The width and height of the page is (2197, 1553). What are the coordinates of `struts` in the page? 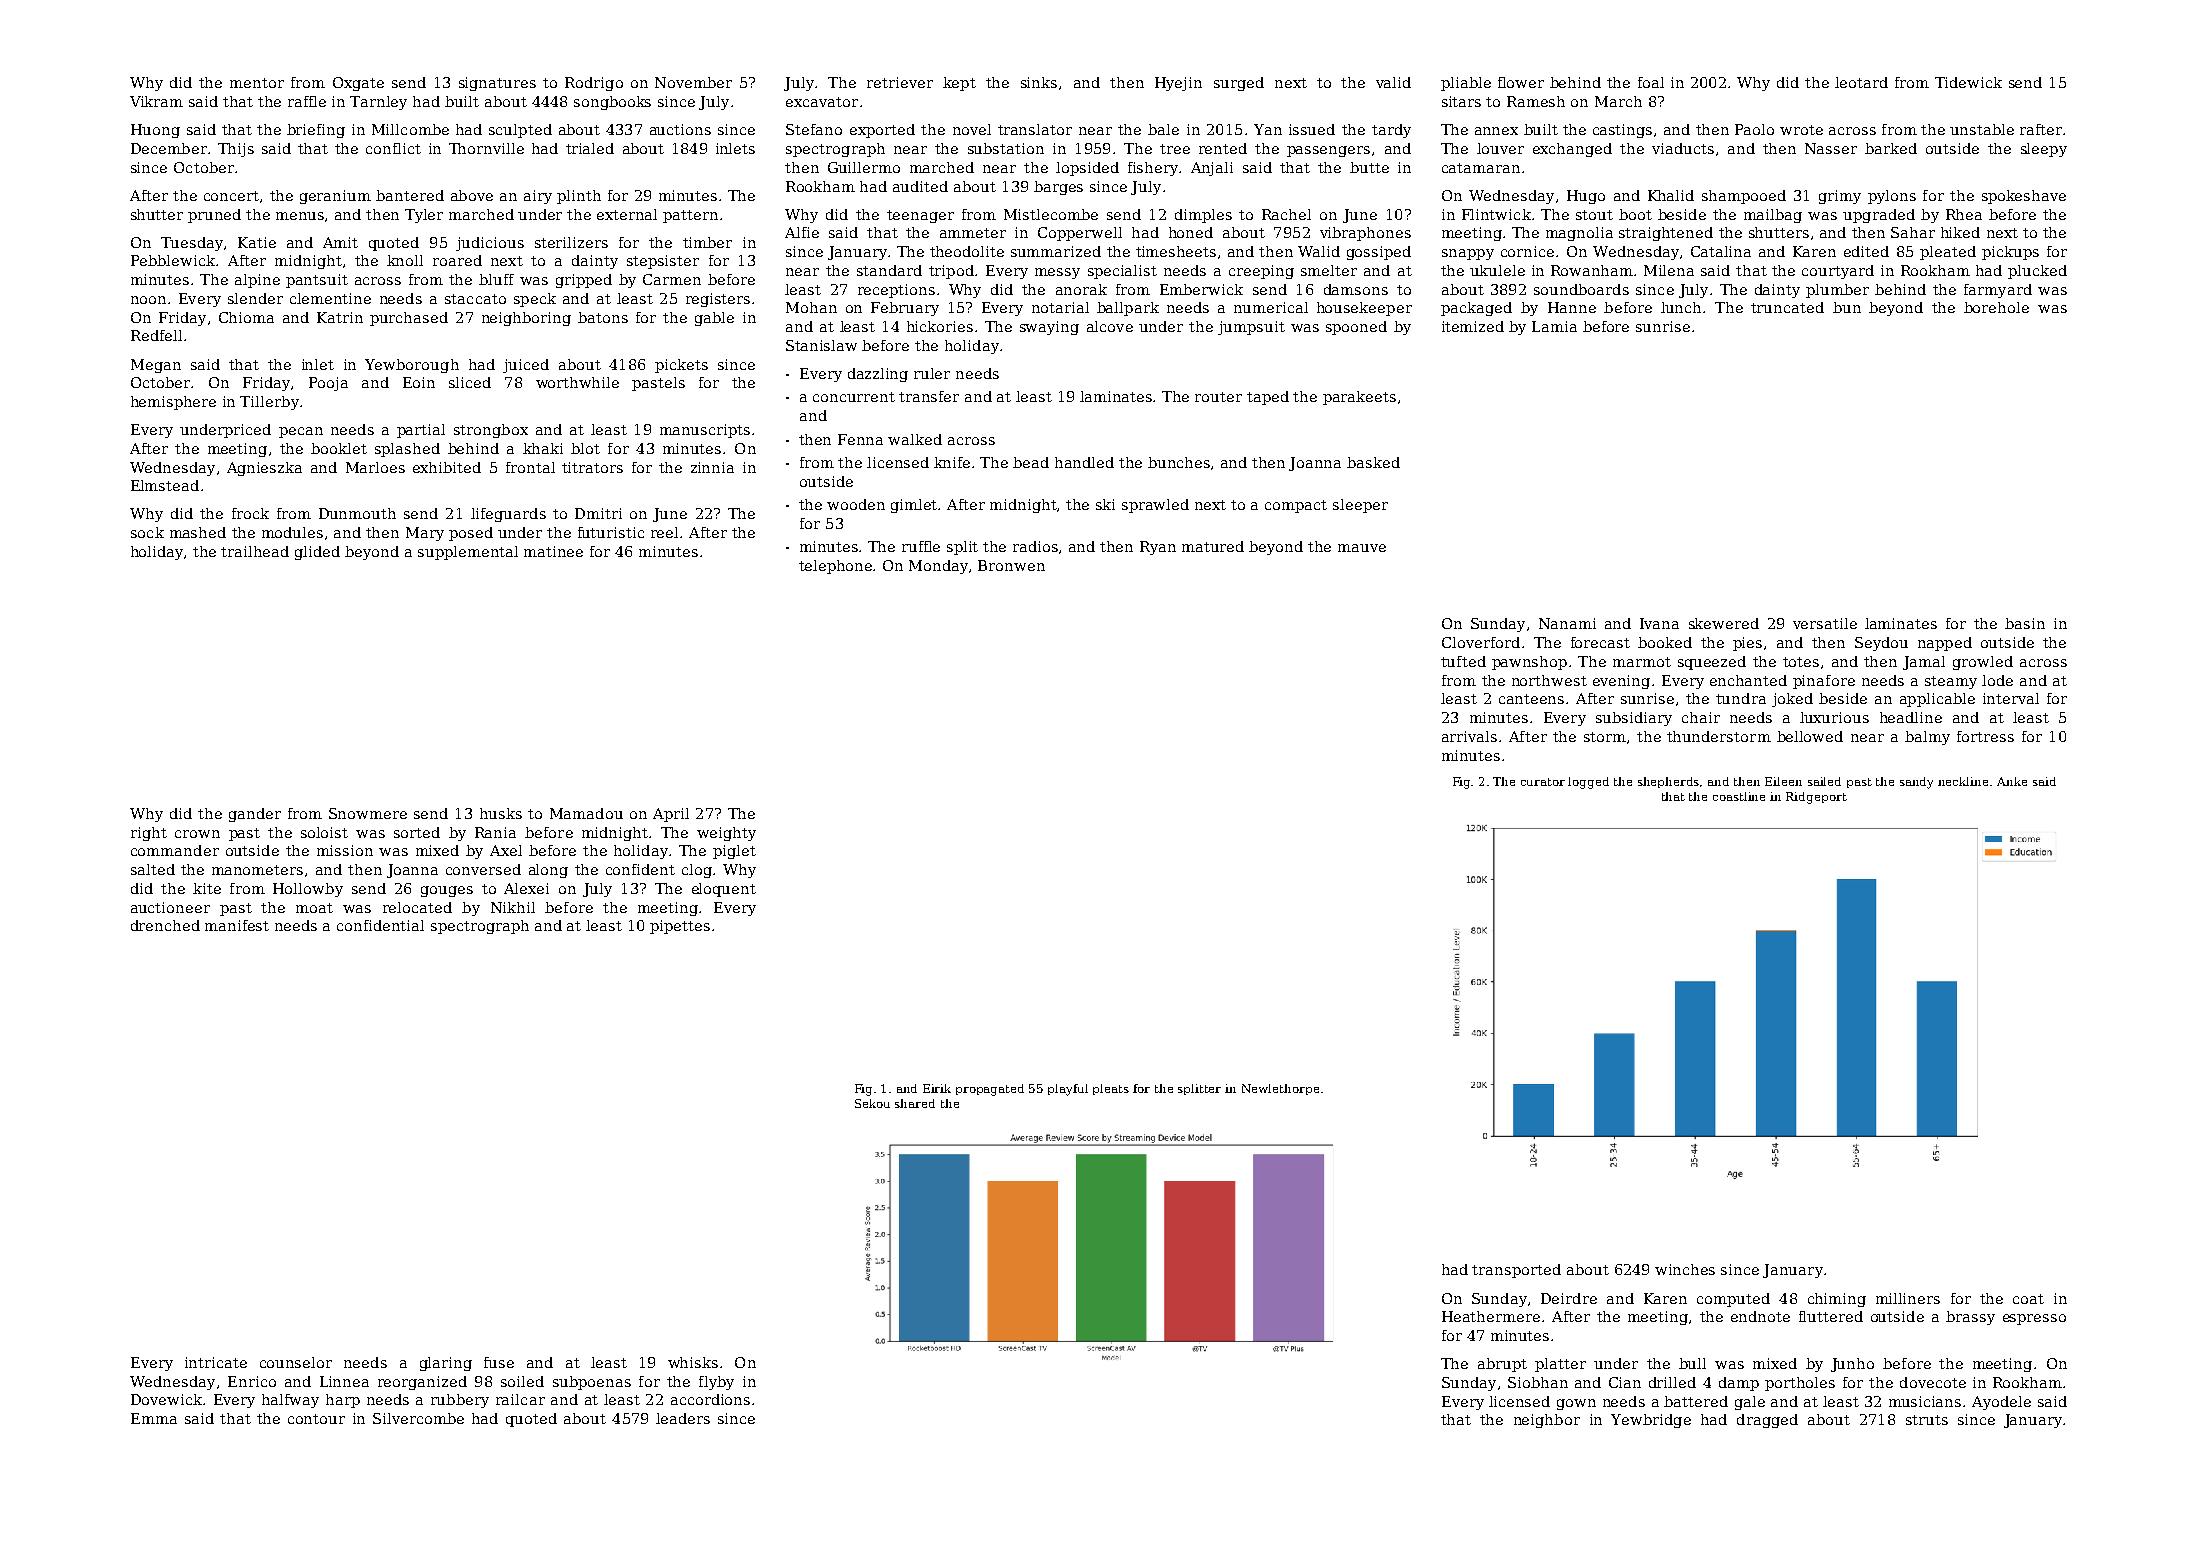 It's located at (1927, 1420).
